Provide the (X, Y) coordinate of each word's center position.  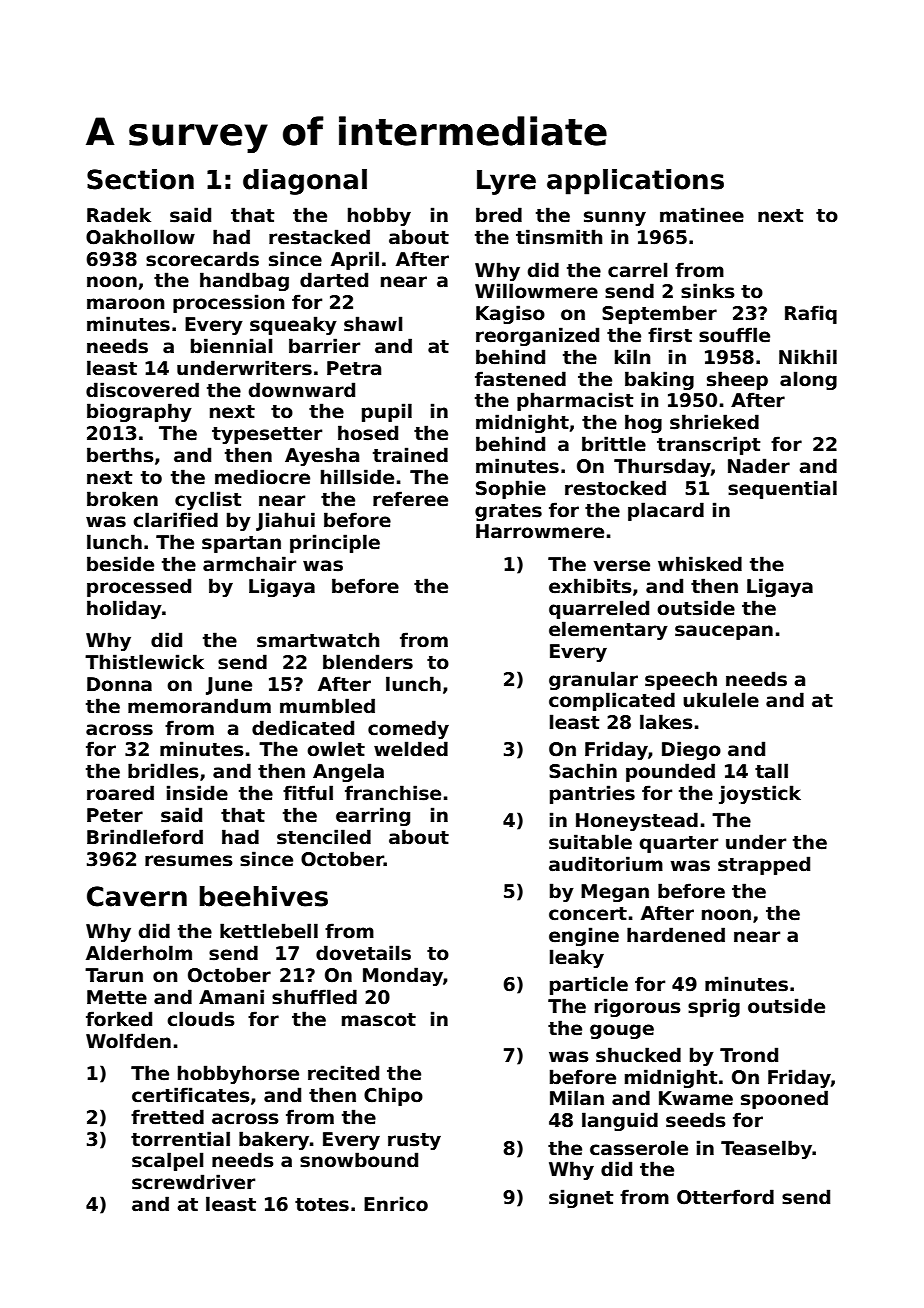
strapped (764, 865)
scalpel (167, 1161)
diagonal (305, 182)
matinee (702, 215)
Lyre (506, 182)
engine (584, 936)
